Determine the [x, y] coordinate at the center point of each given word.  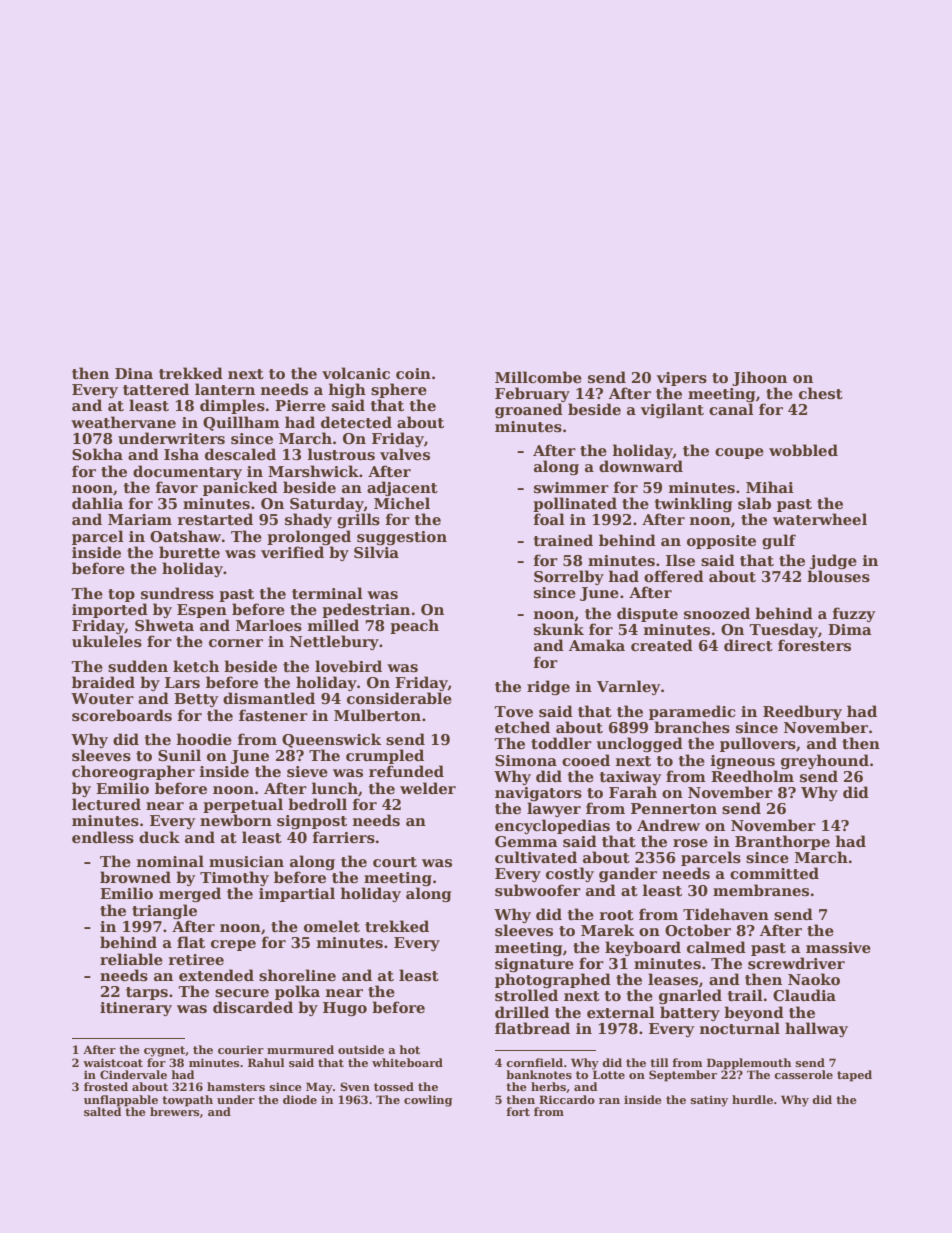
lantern [225, 389]
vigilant [672, 410]
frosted [106, 1086]
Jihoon [759, 378]
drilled [522, 1012]
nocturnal [740, 1028]
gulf [779, 542]
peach [414, 626]
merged [190, 894]
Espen [202, 611]
